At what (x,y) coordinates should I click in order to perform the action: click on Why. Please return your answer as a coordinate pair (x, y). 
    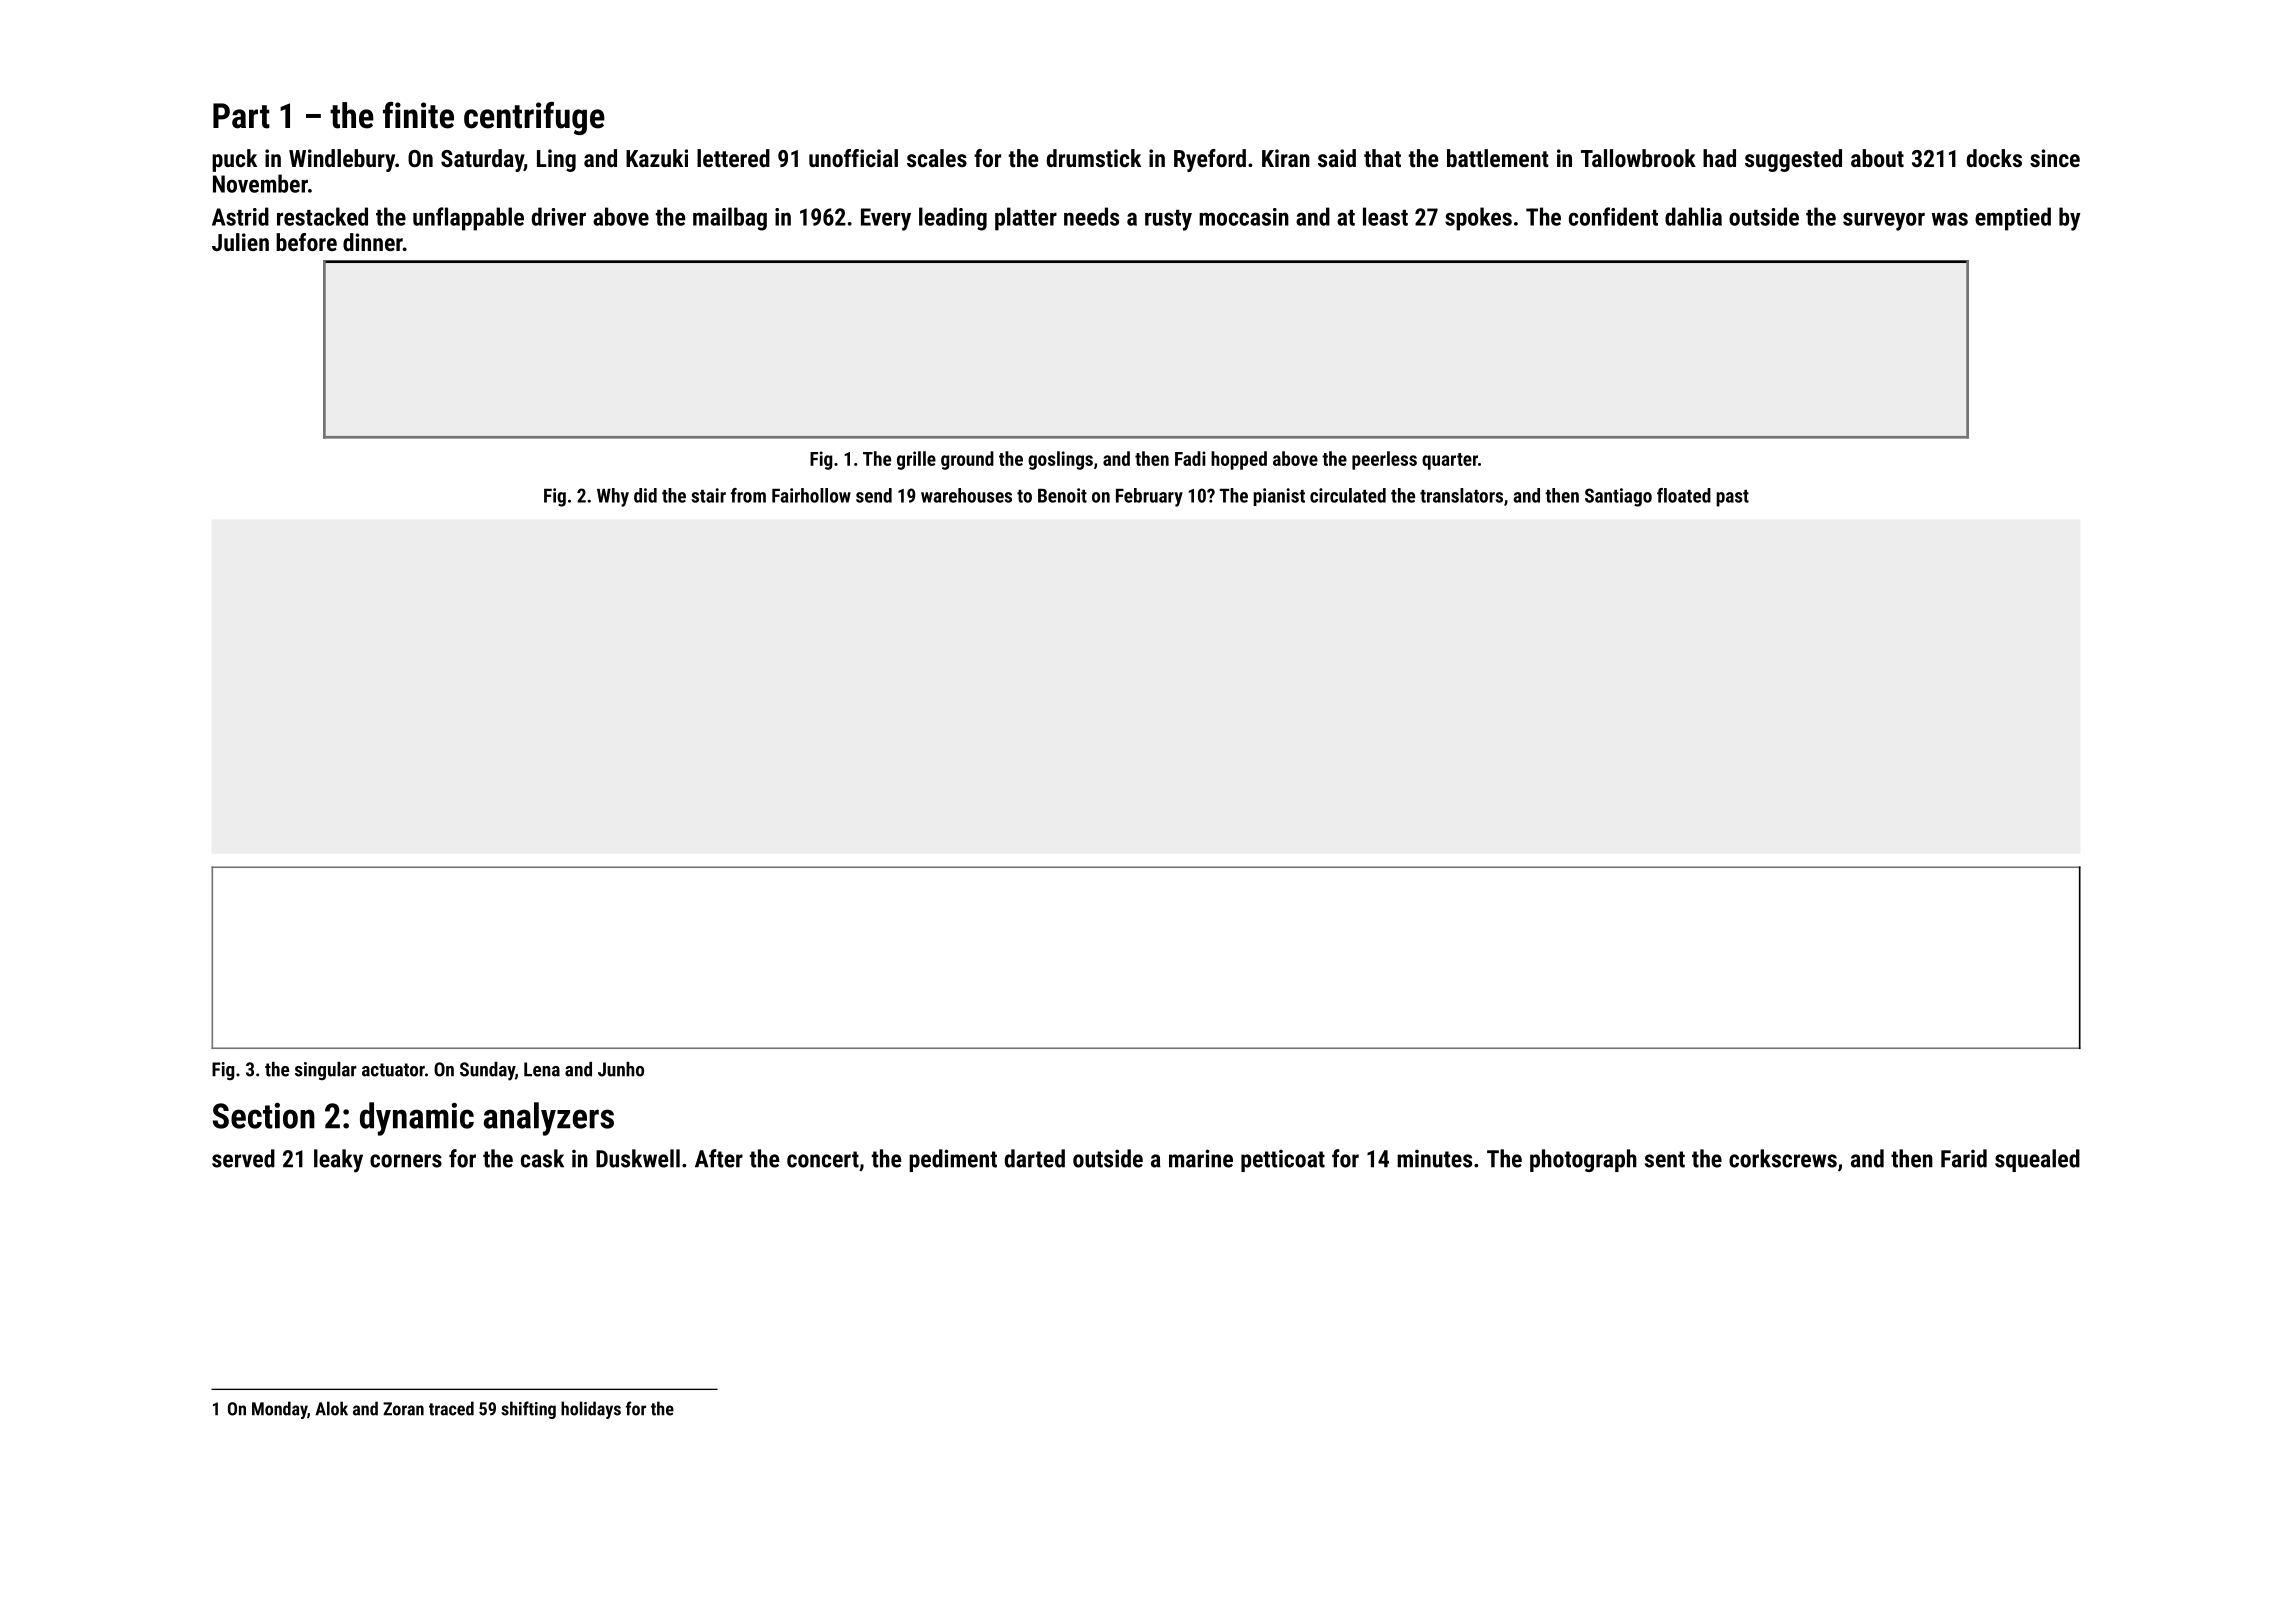
    Looking at the image, I should click on (613, 497).
